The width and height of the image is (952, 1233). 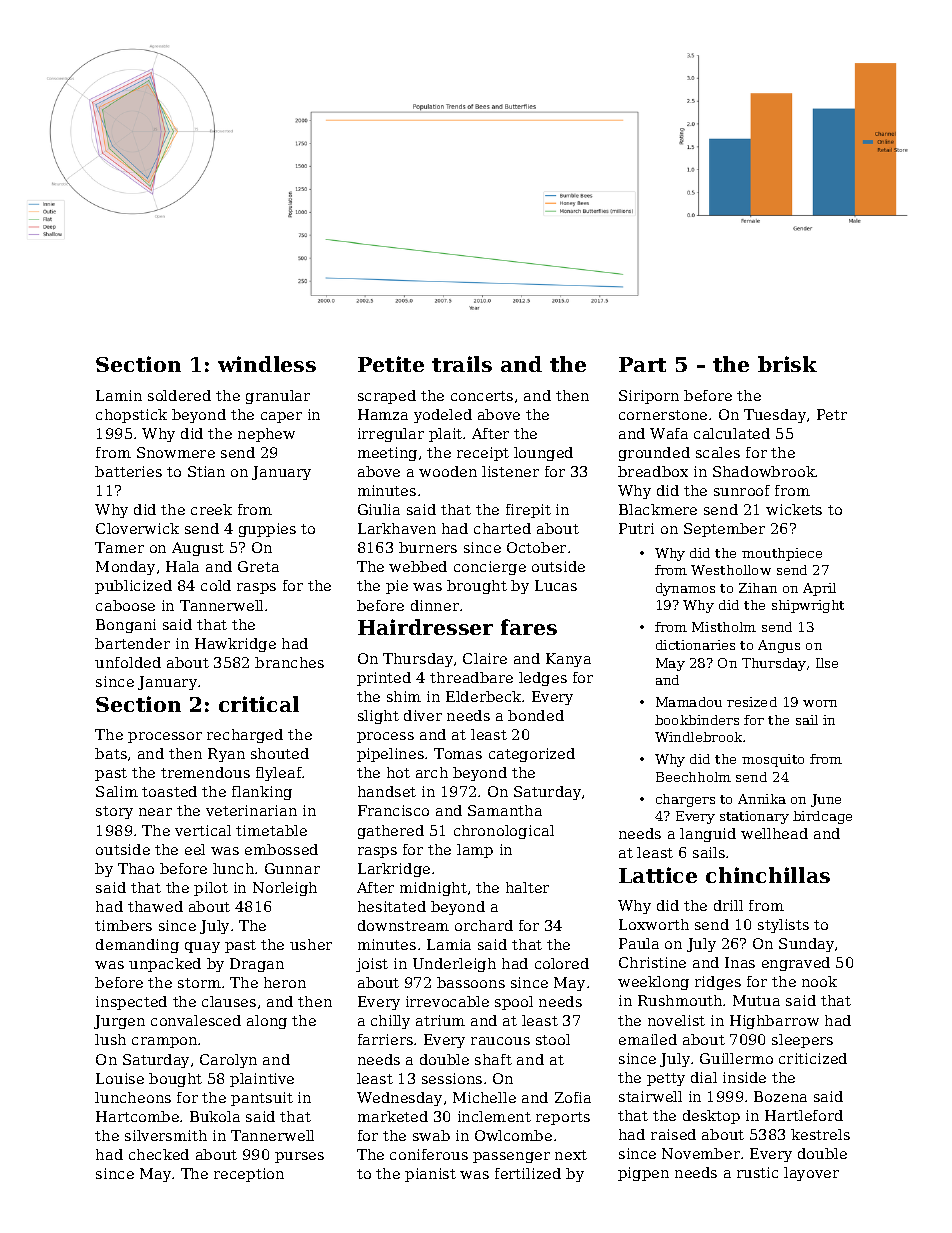 What do you see at coordinates (155, 812) in the image?
I see `near` at bounding box center [155, 812].
